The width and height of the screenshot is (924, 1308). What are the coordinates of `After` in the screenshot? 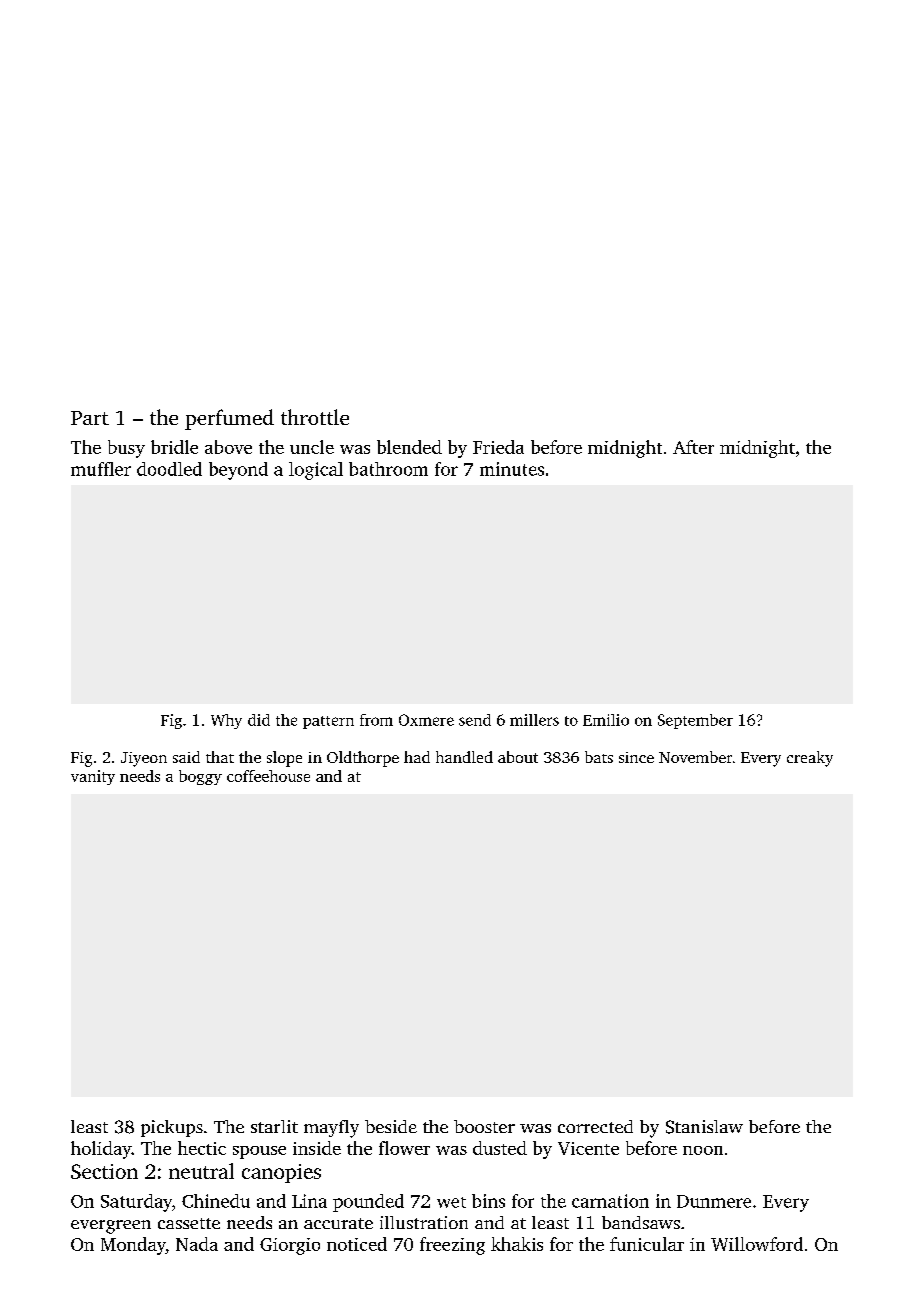 It's located at (693, 447).
